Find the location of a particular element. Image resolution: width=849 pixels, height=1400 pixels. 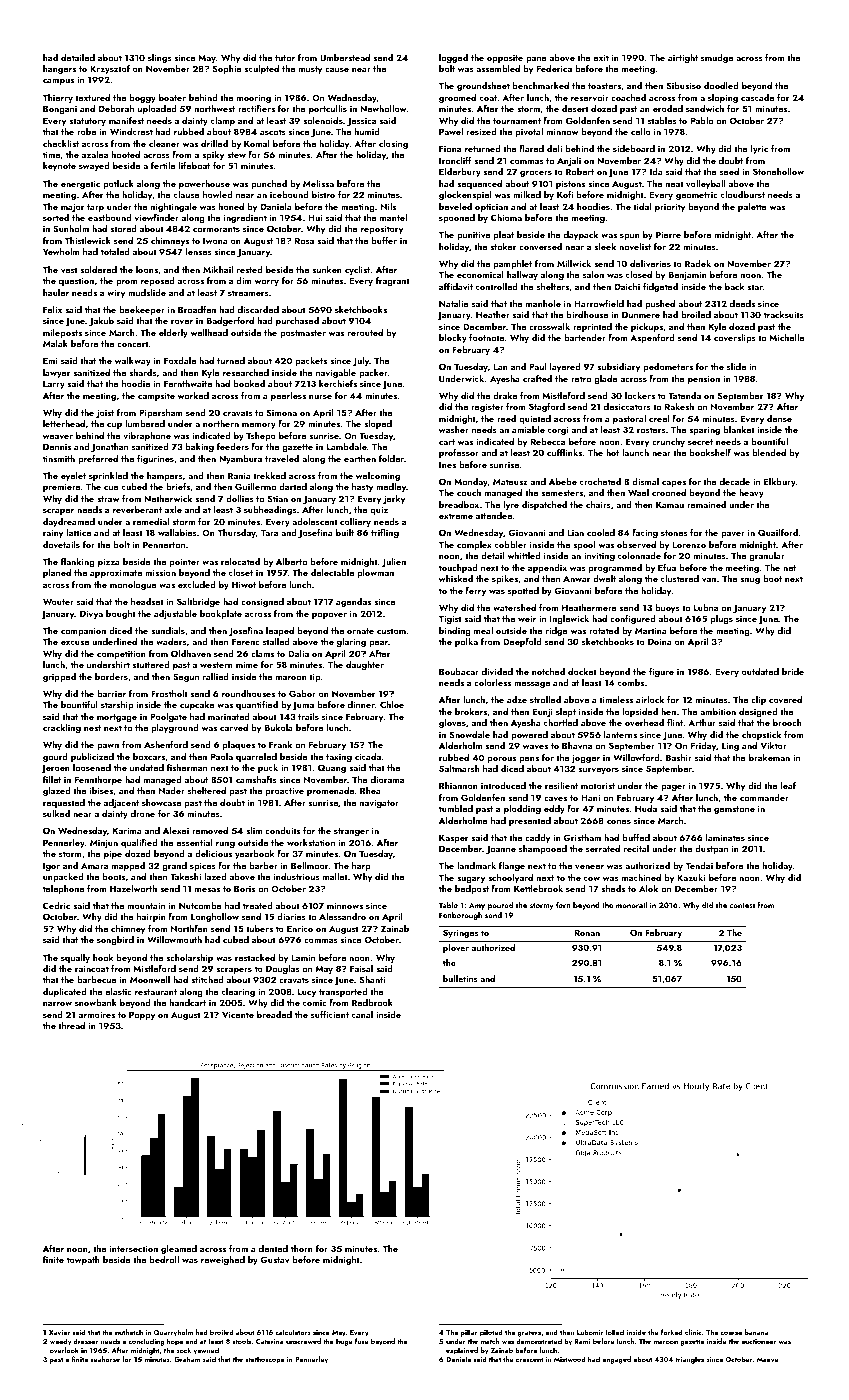

Krzysztof is located at coordinates (110, 69).
